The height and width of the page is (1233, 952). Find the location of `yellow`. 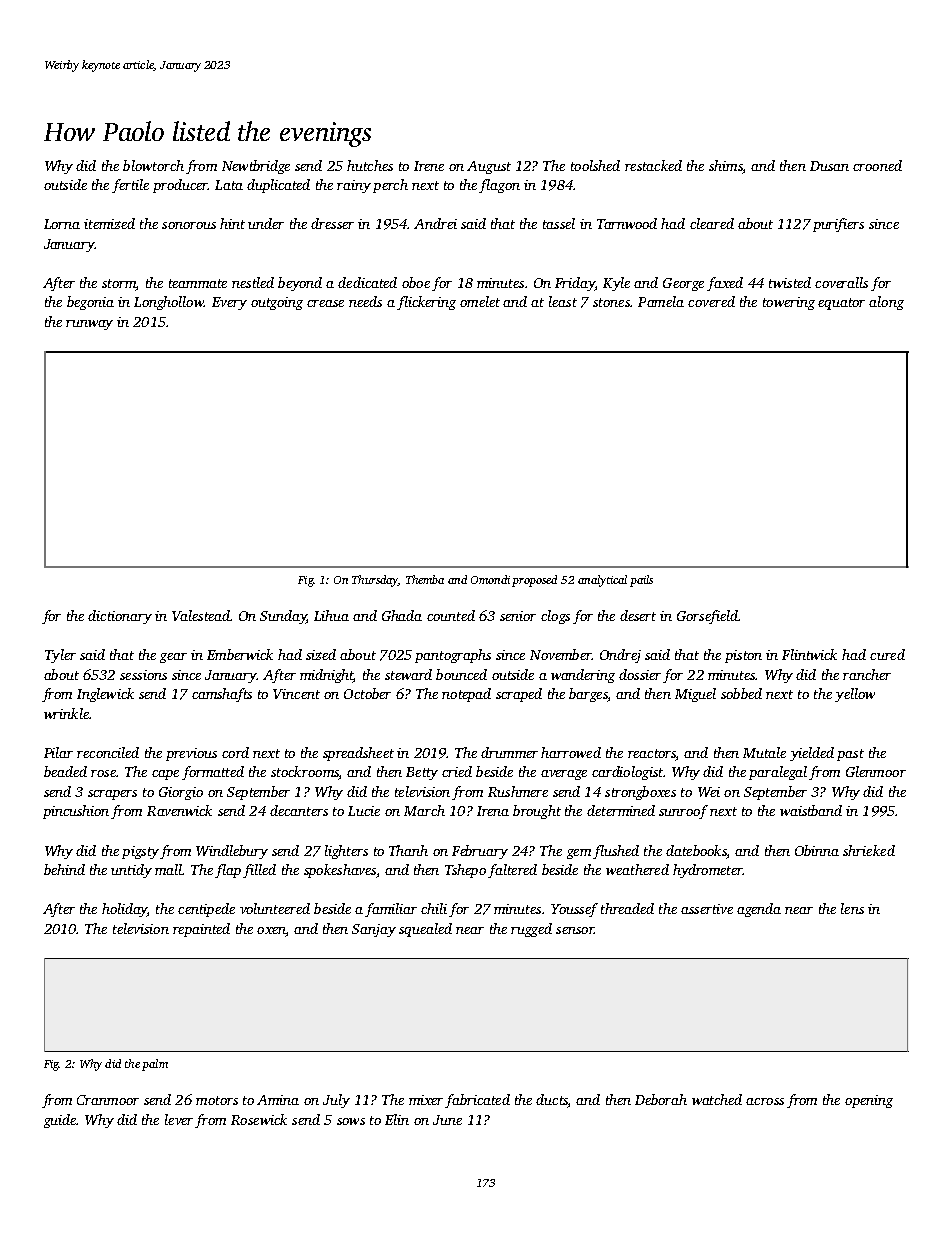

yellow is located at coordinates (855, 695).
